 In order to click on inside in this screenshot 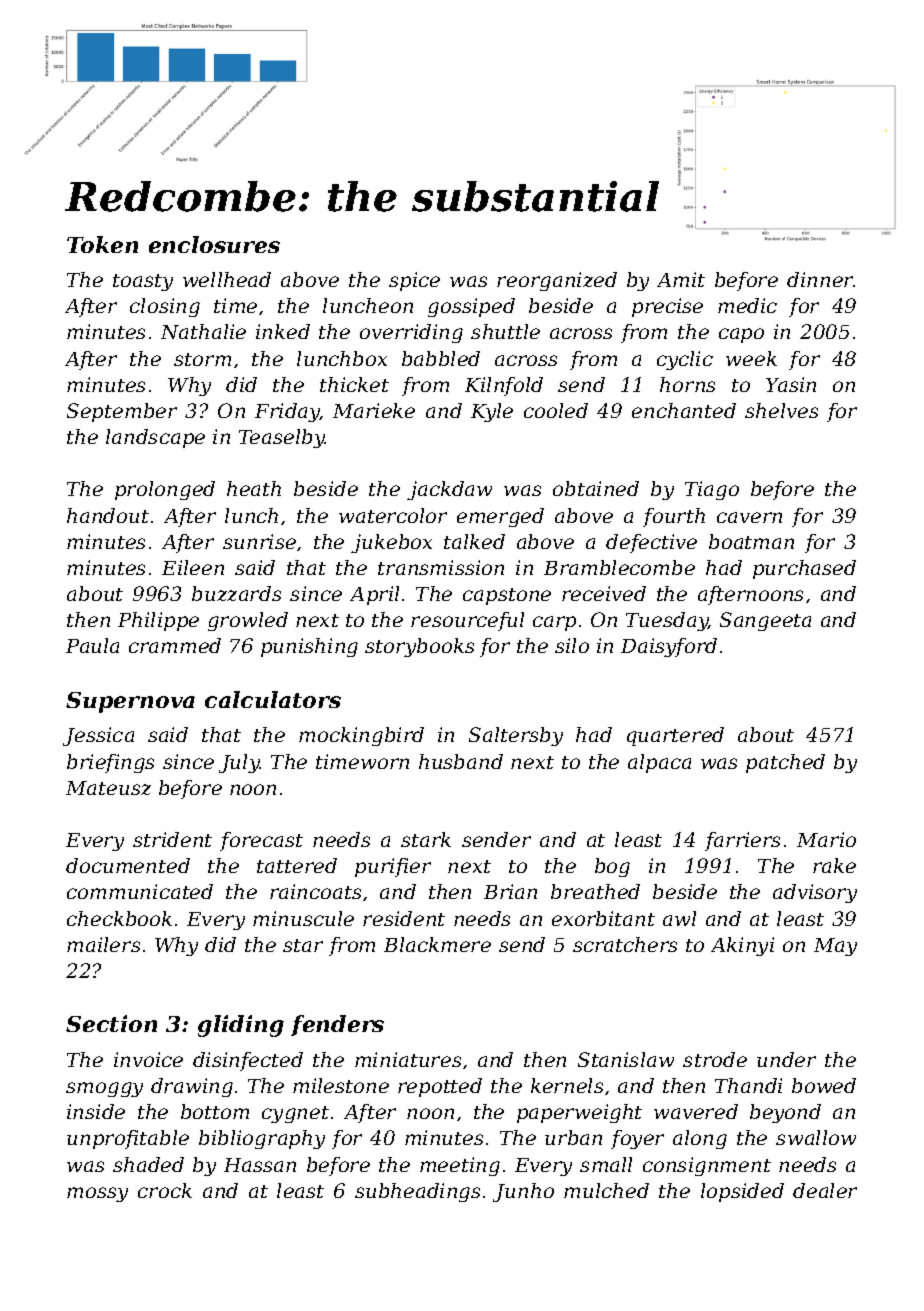, I will do `click(96, 1111)`.
